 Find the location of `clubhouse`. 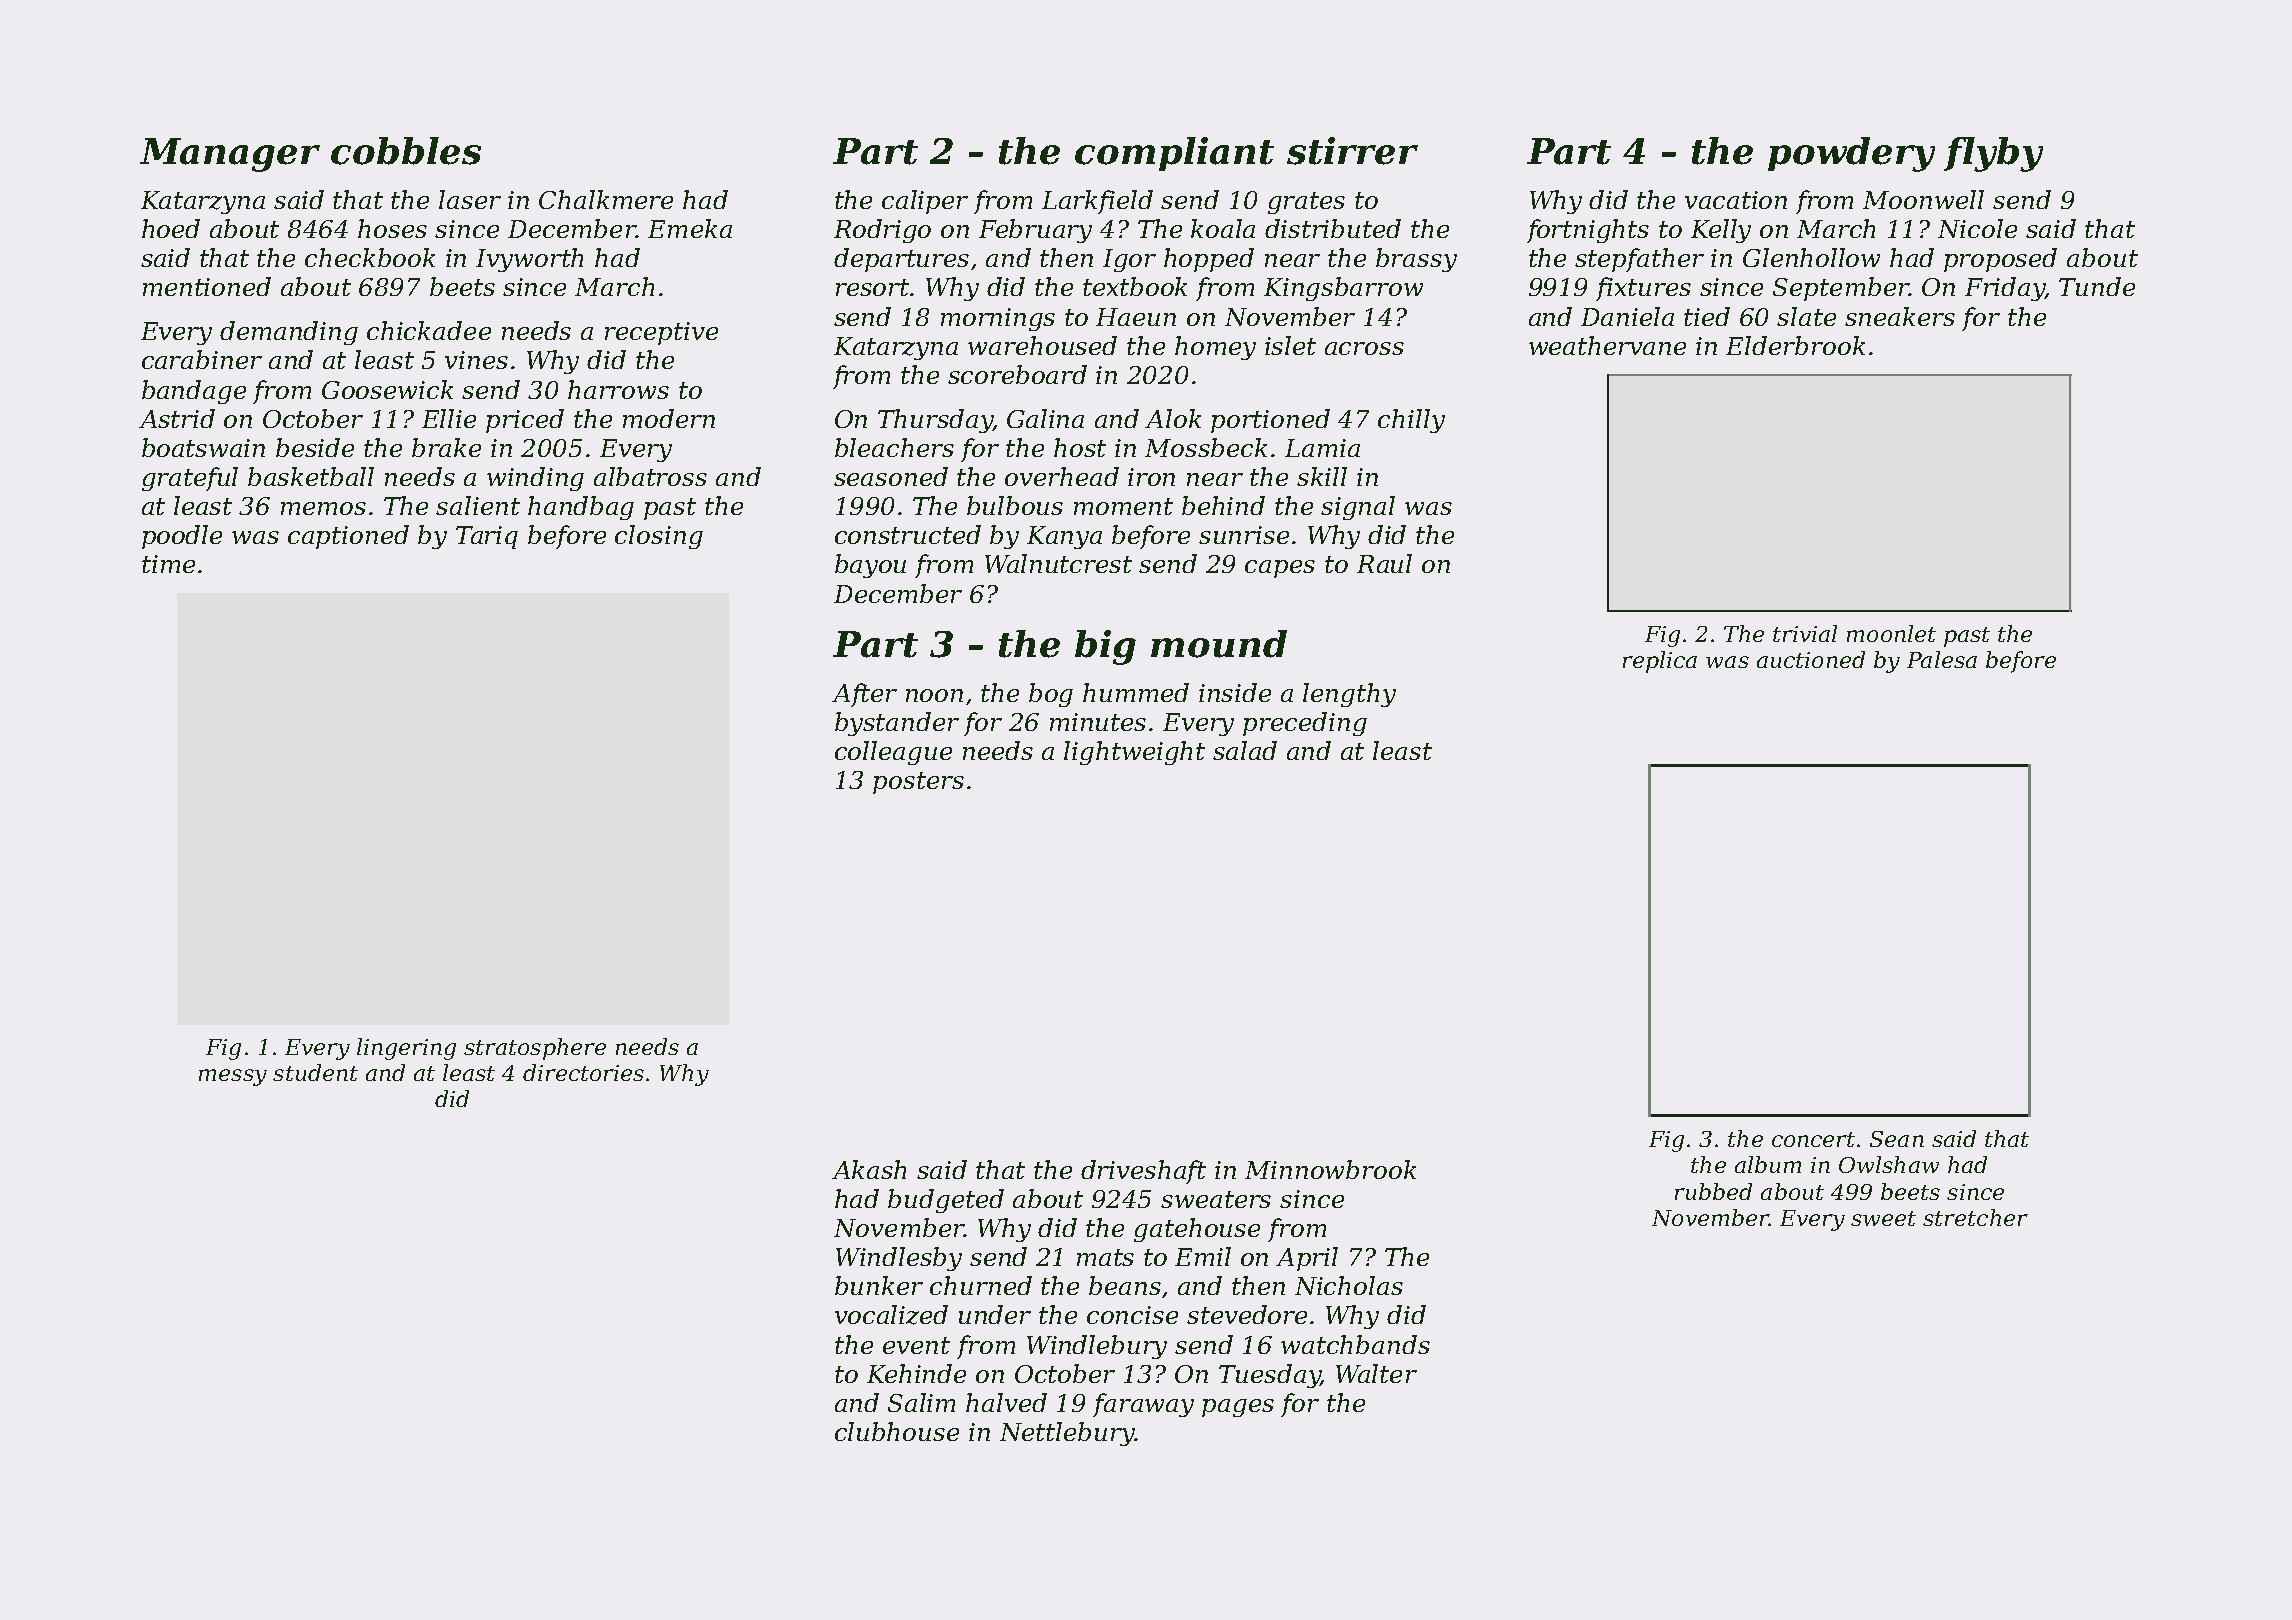

clubhouse is located at coordinates (897, 1431).
